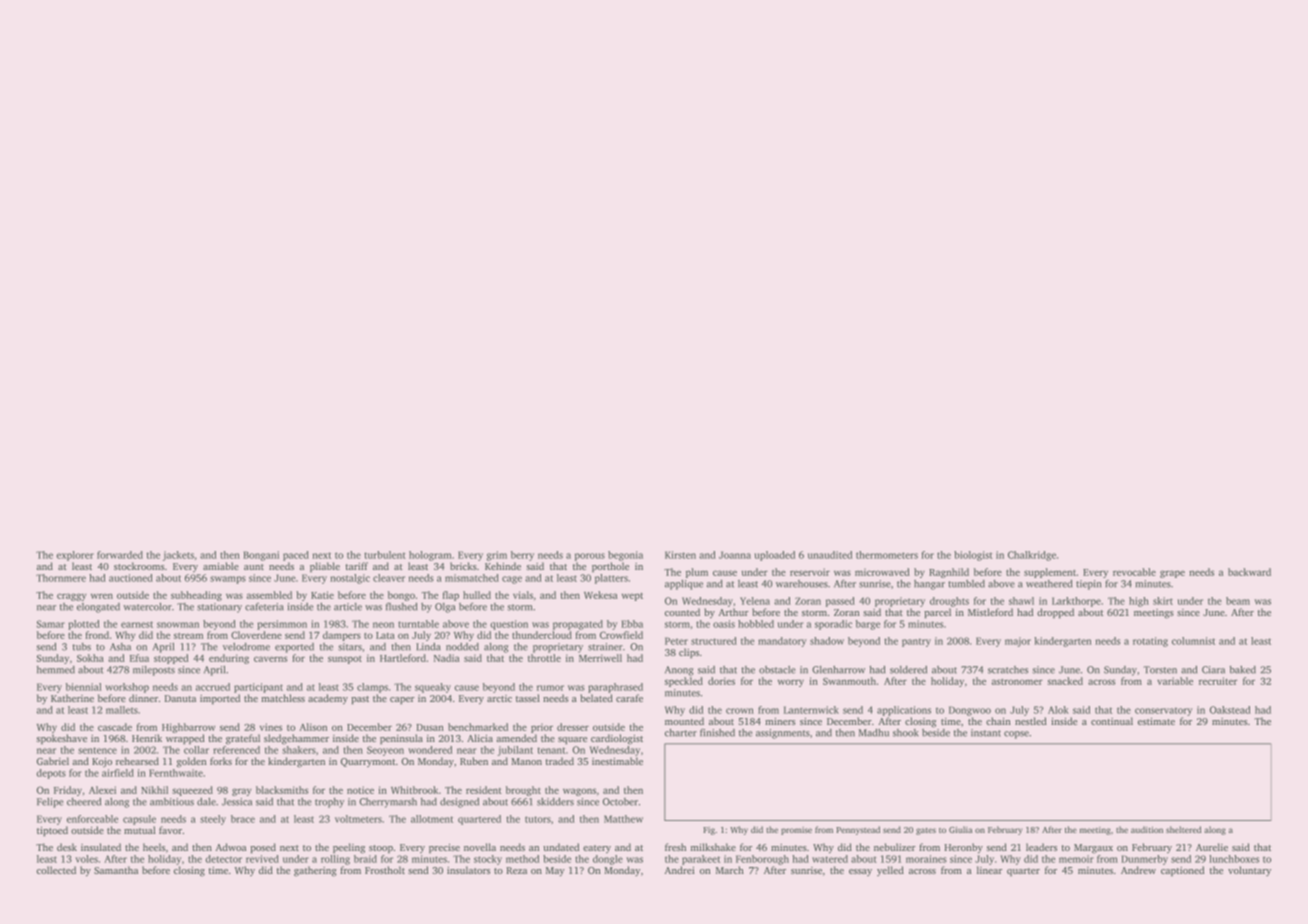 The height and width of the page is (924, 1308). I want to click on clips, so click(689, 653).
